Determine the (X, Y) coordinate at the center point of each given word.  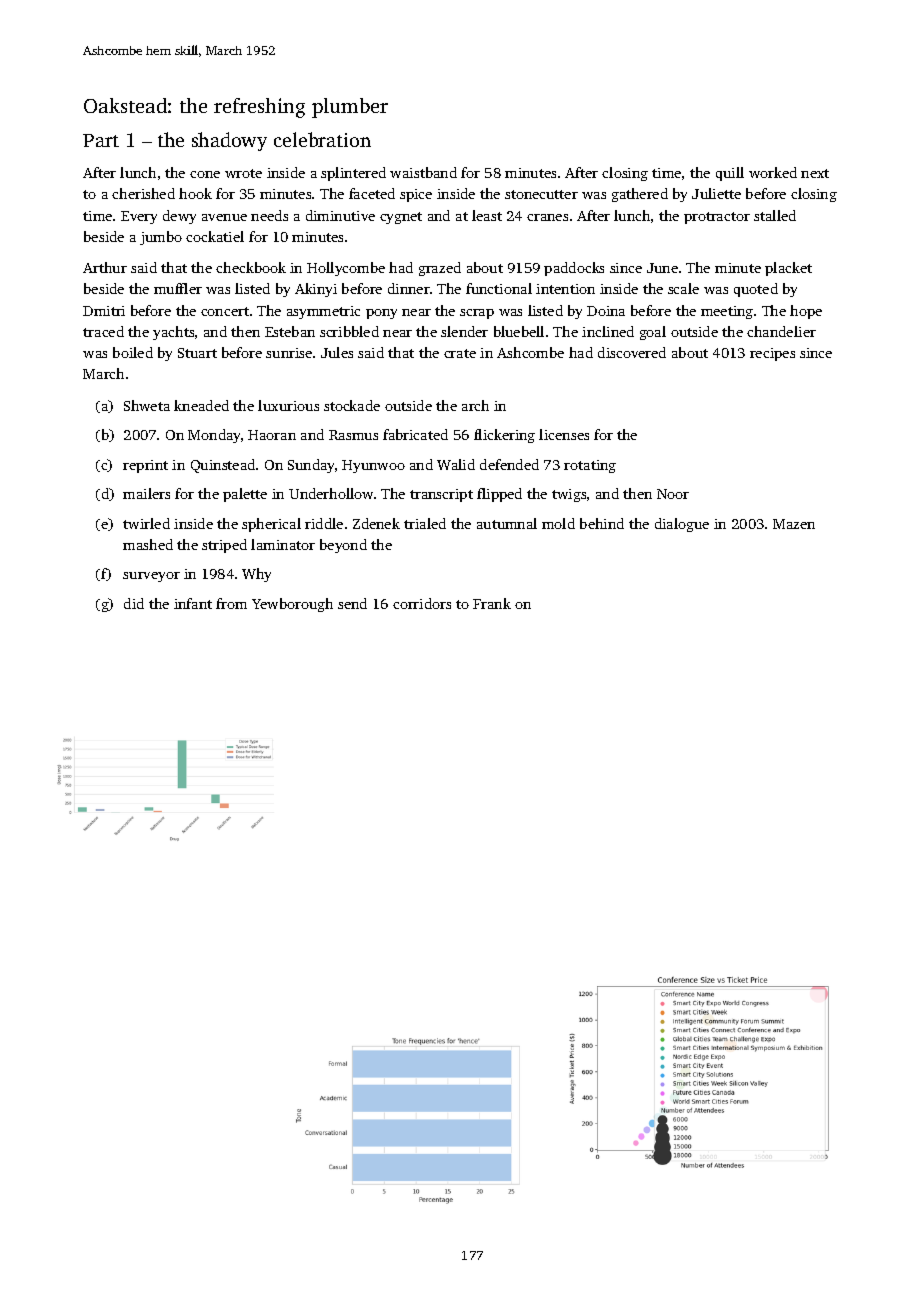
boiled (133, 352)
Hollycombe (346, 269)
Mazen (794, 524)
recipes (772, 354)
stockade (352, 405)
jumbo (161, 238)
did (134, 603)
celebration (322, 139)
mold (558, 523)
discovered (632, 352)
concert (225, 311)
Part (101, 140)
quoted (756, 290)
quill (730, 174)
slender (464, 331)
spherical (271, 525)
